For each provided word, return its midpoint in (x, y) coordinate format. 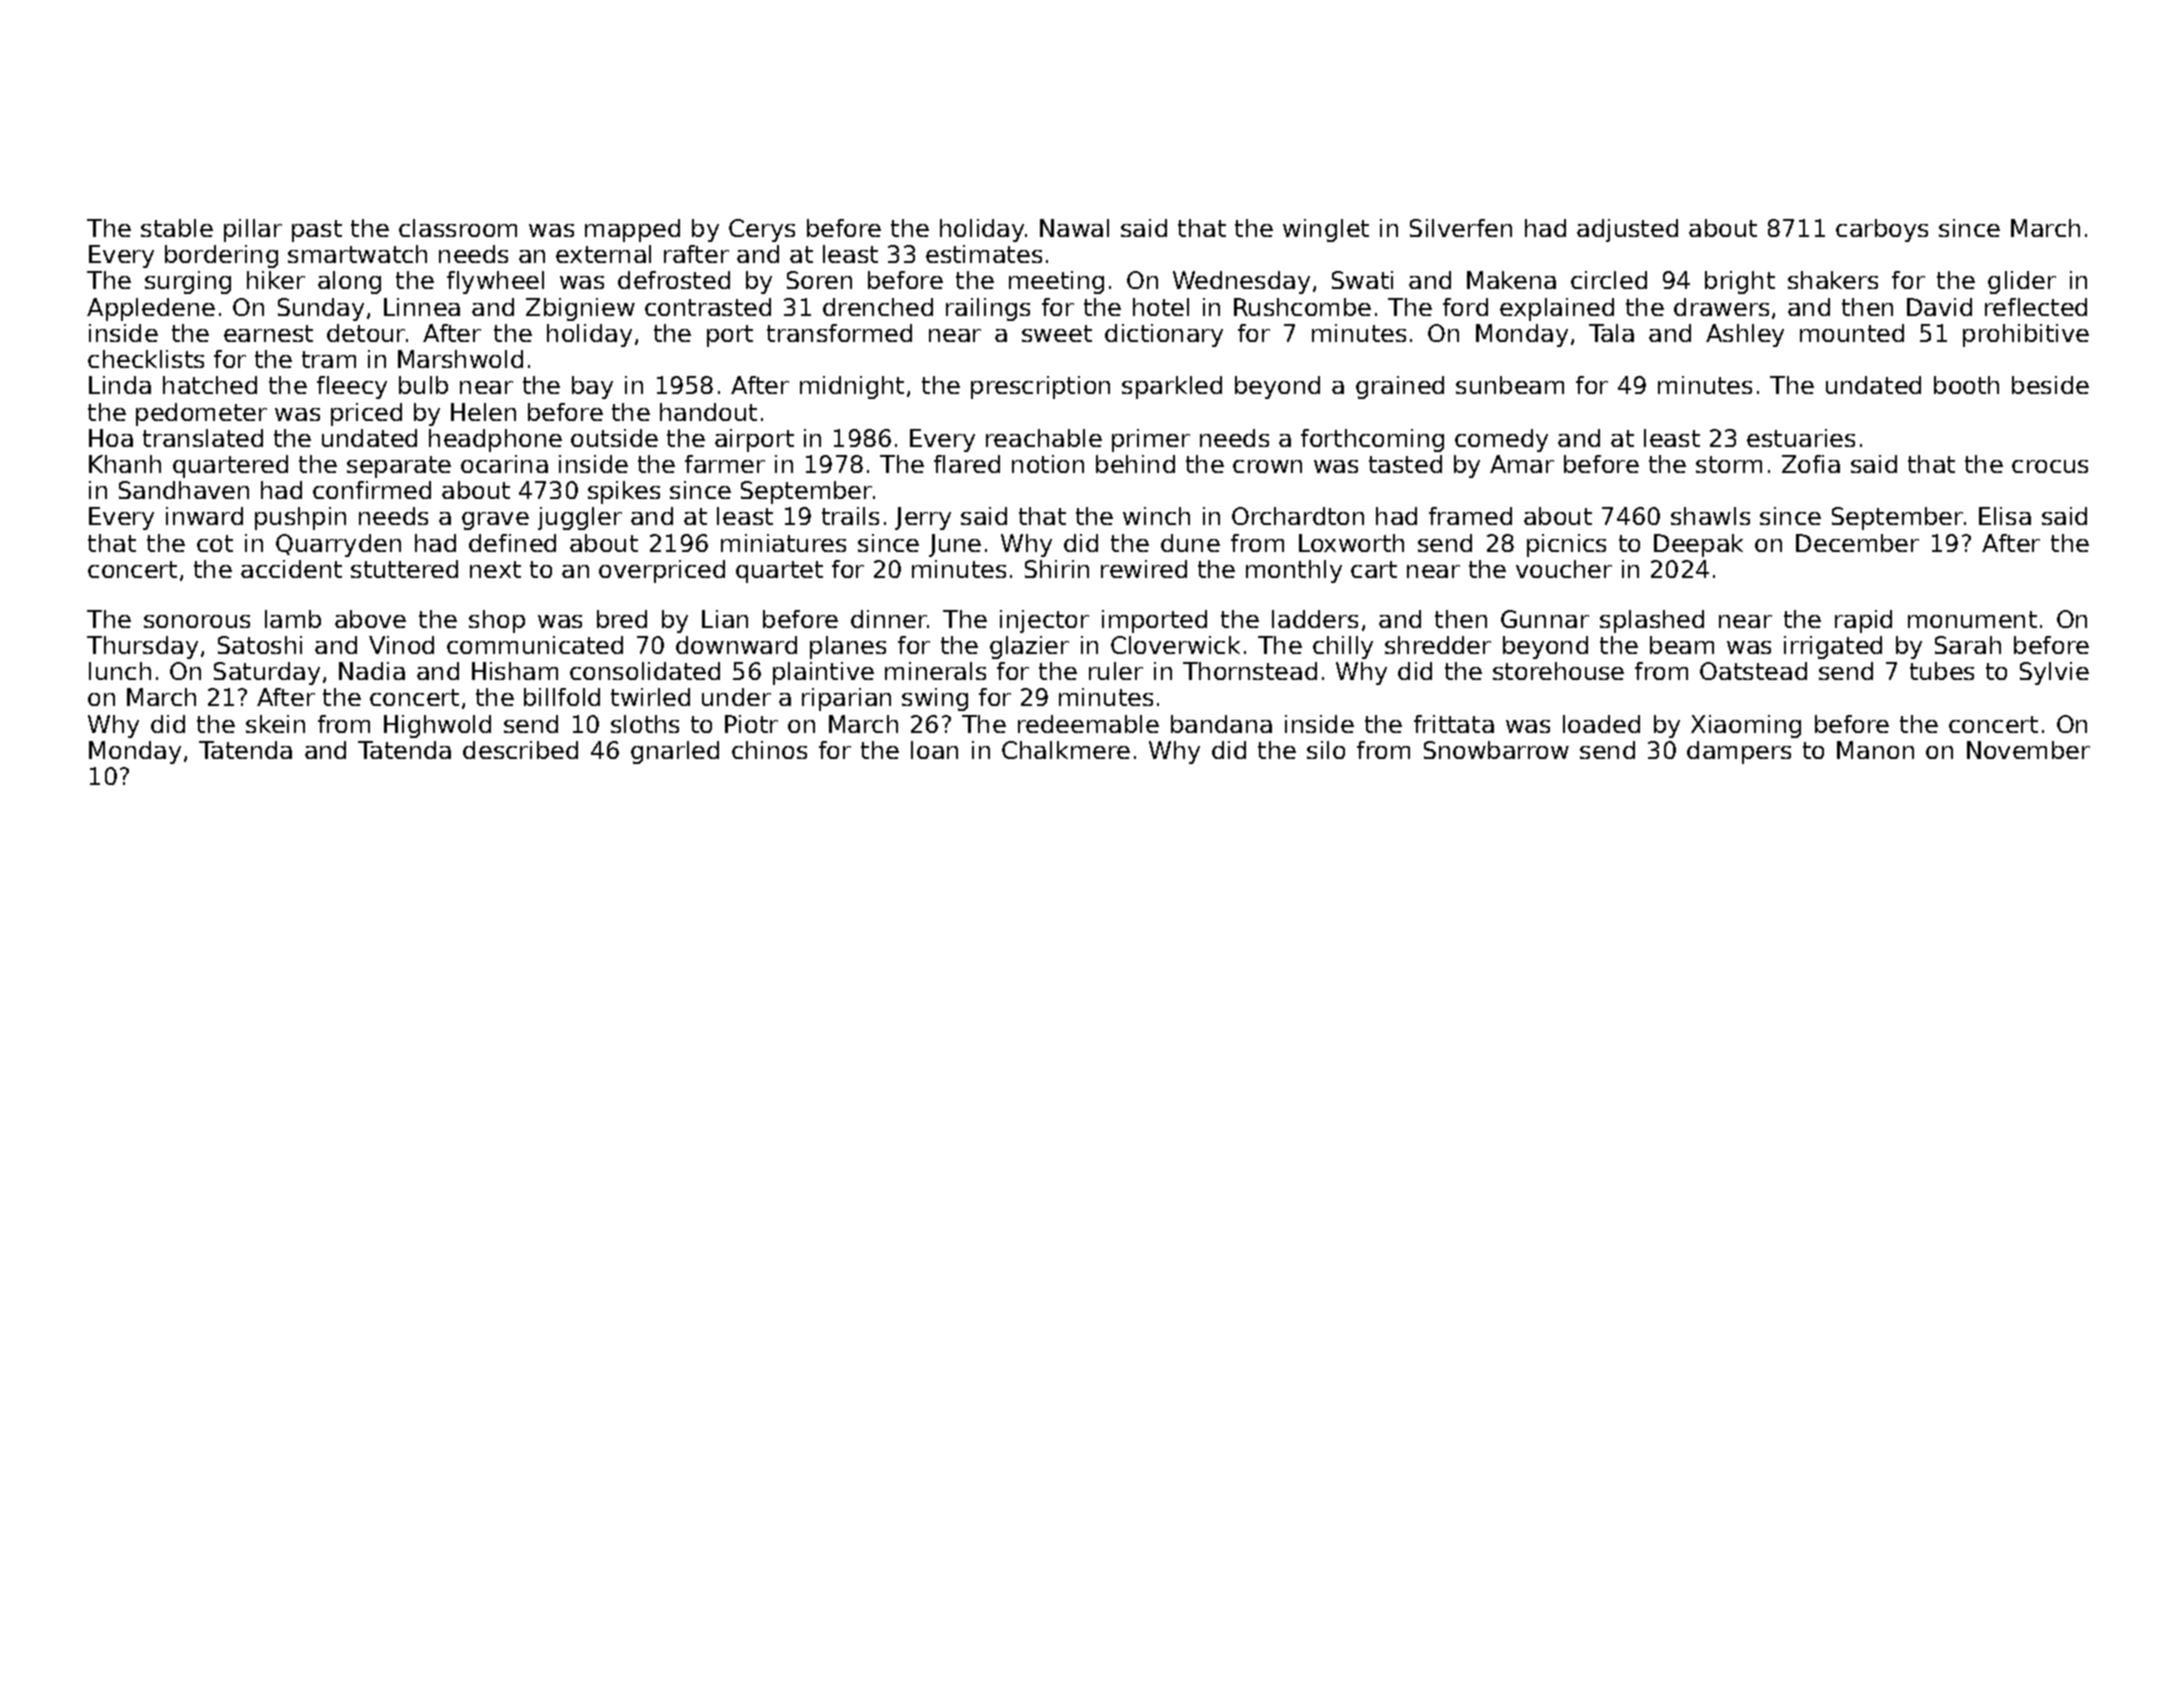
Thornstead (1250, 671)
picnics (1566, 545)
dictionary (1164, 335)
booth (1966, 385)
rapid (1863, 621)
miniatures (783, 543)
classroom (458, 228)
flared (967, 464)
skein (275, 724)
